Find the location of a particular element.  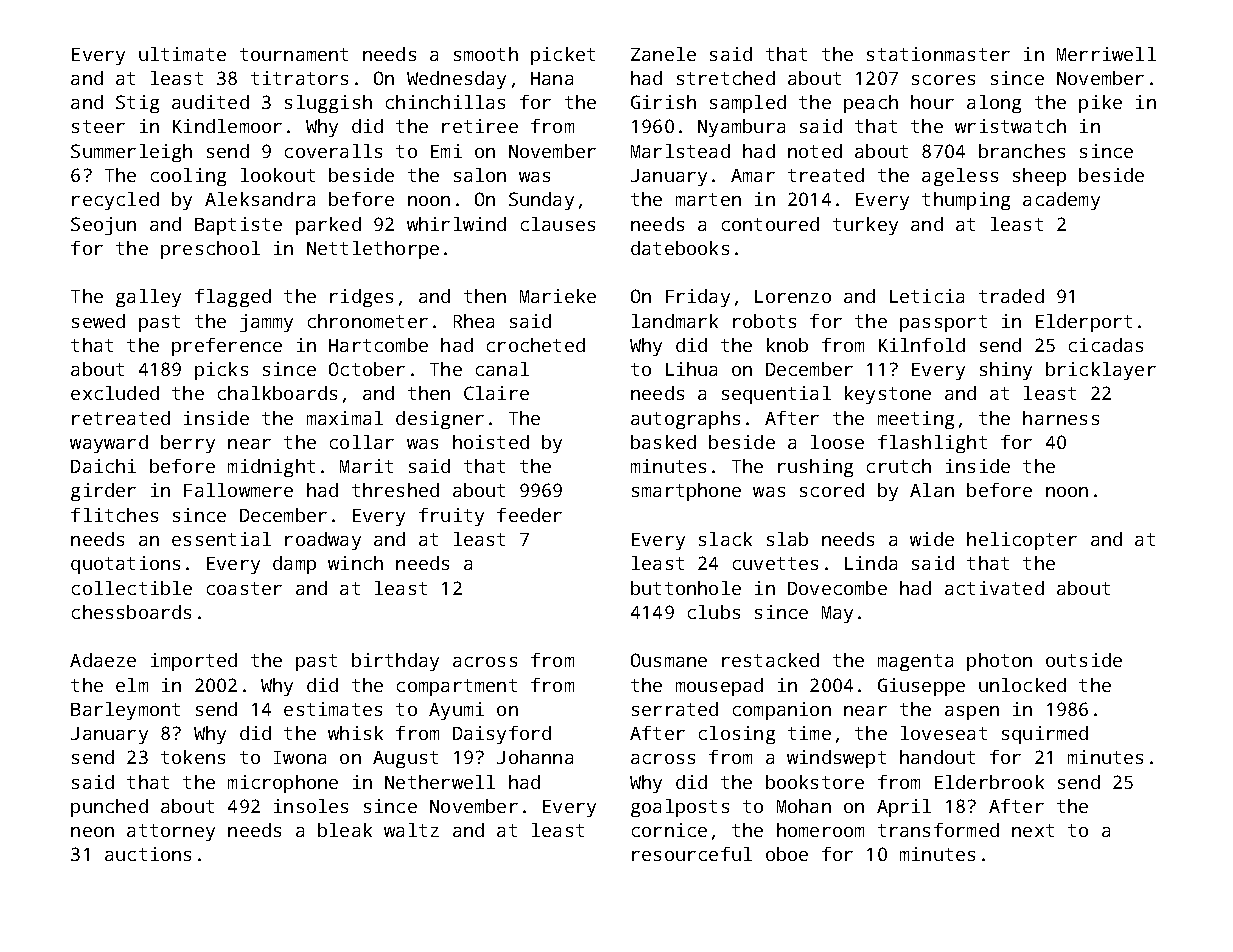

tokens is located at coordinates (193, 757).
